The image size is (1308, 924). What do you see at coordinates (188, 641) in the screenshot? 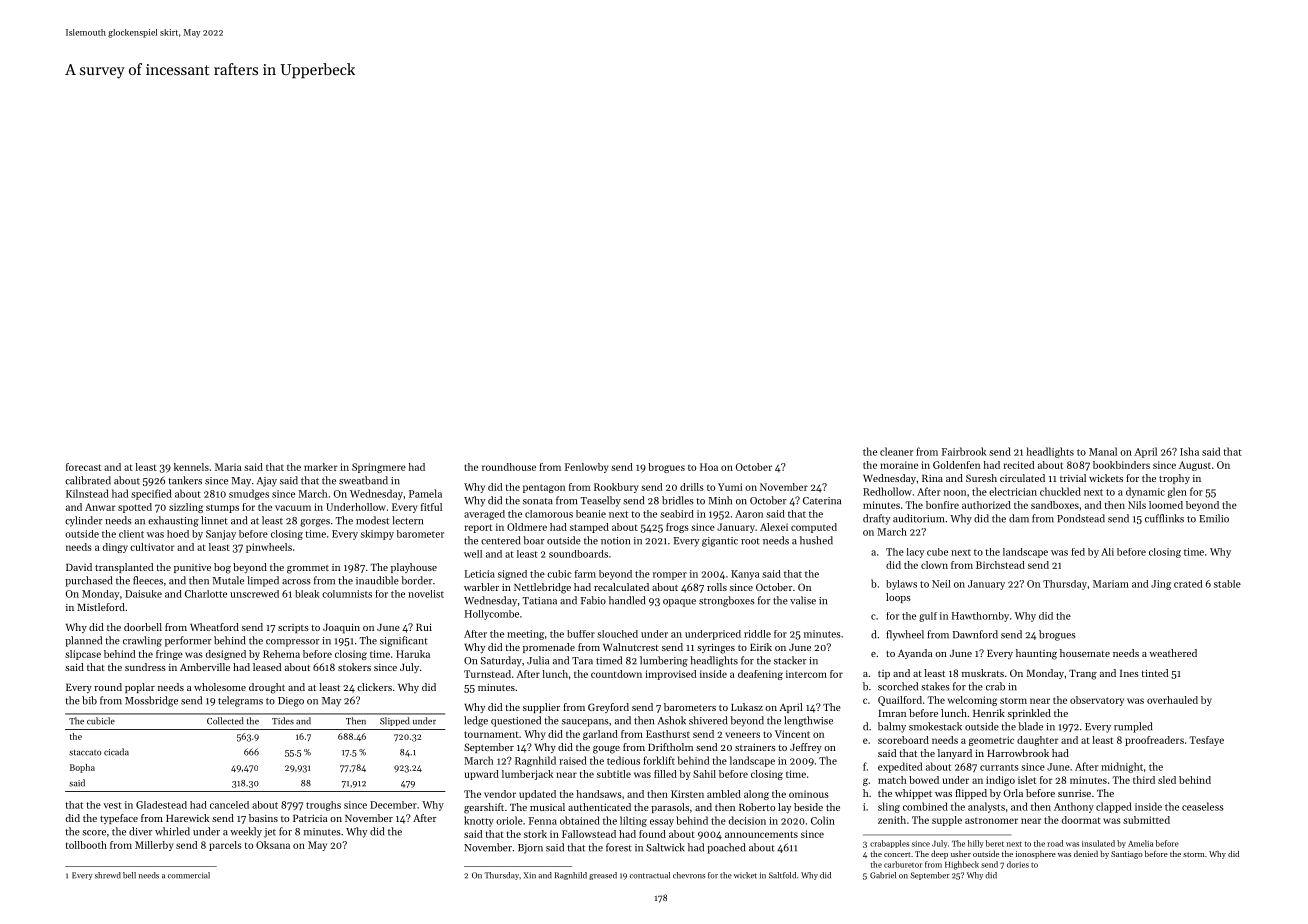
I see `performer` at bounding box center [188, 641].
